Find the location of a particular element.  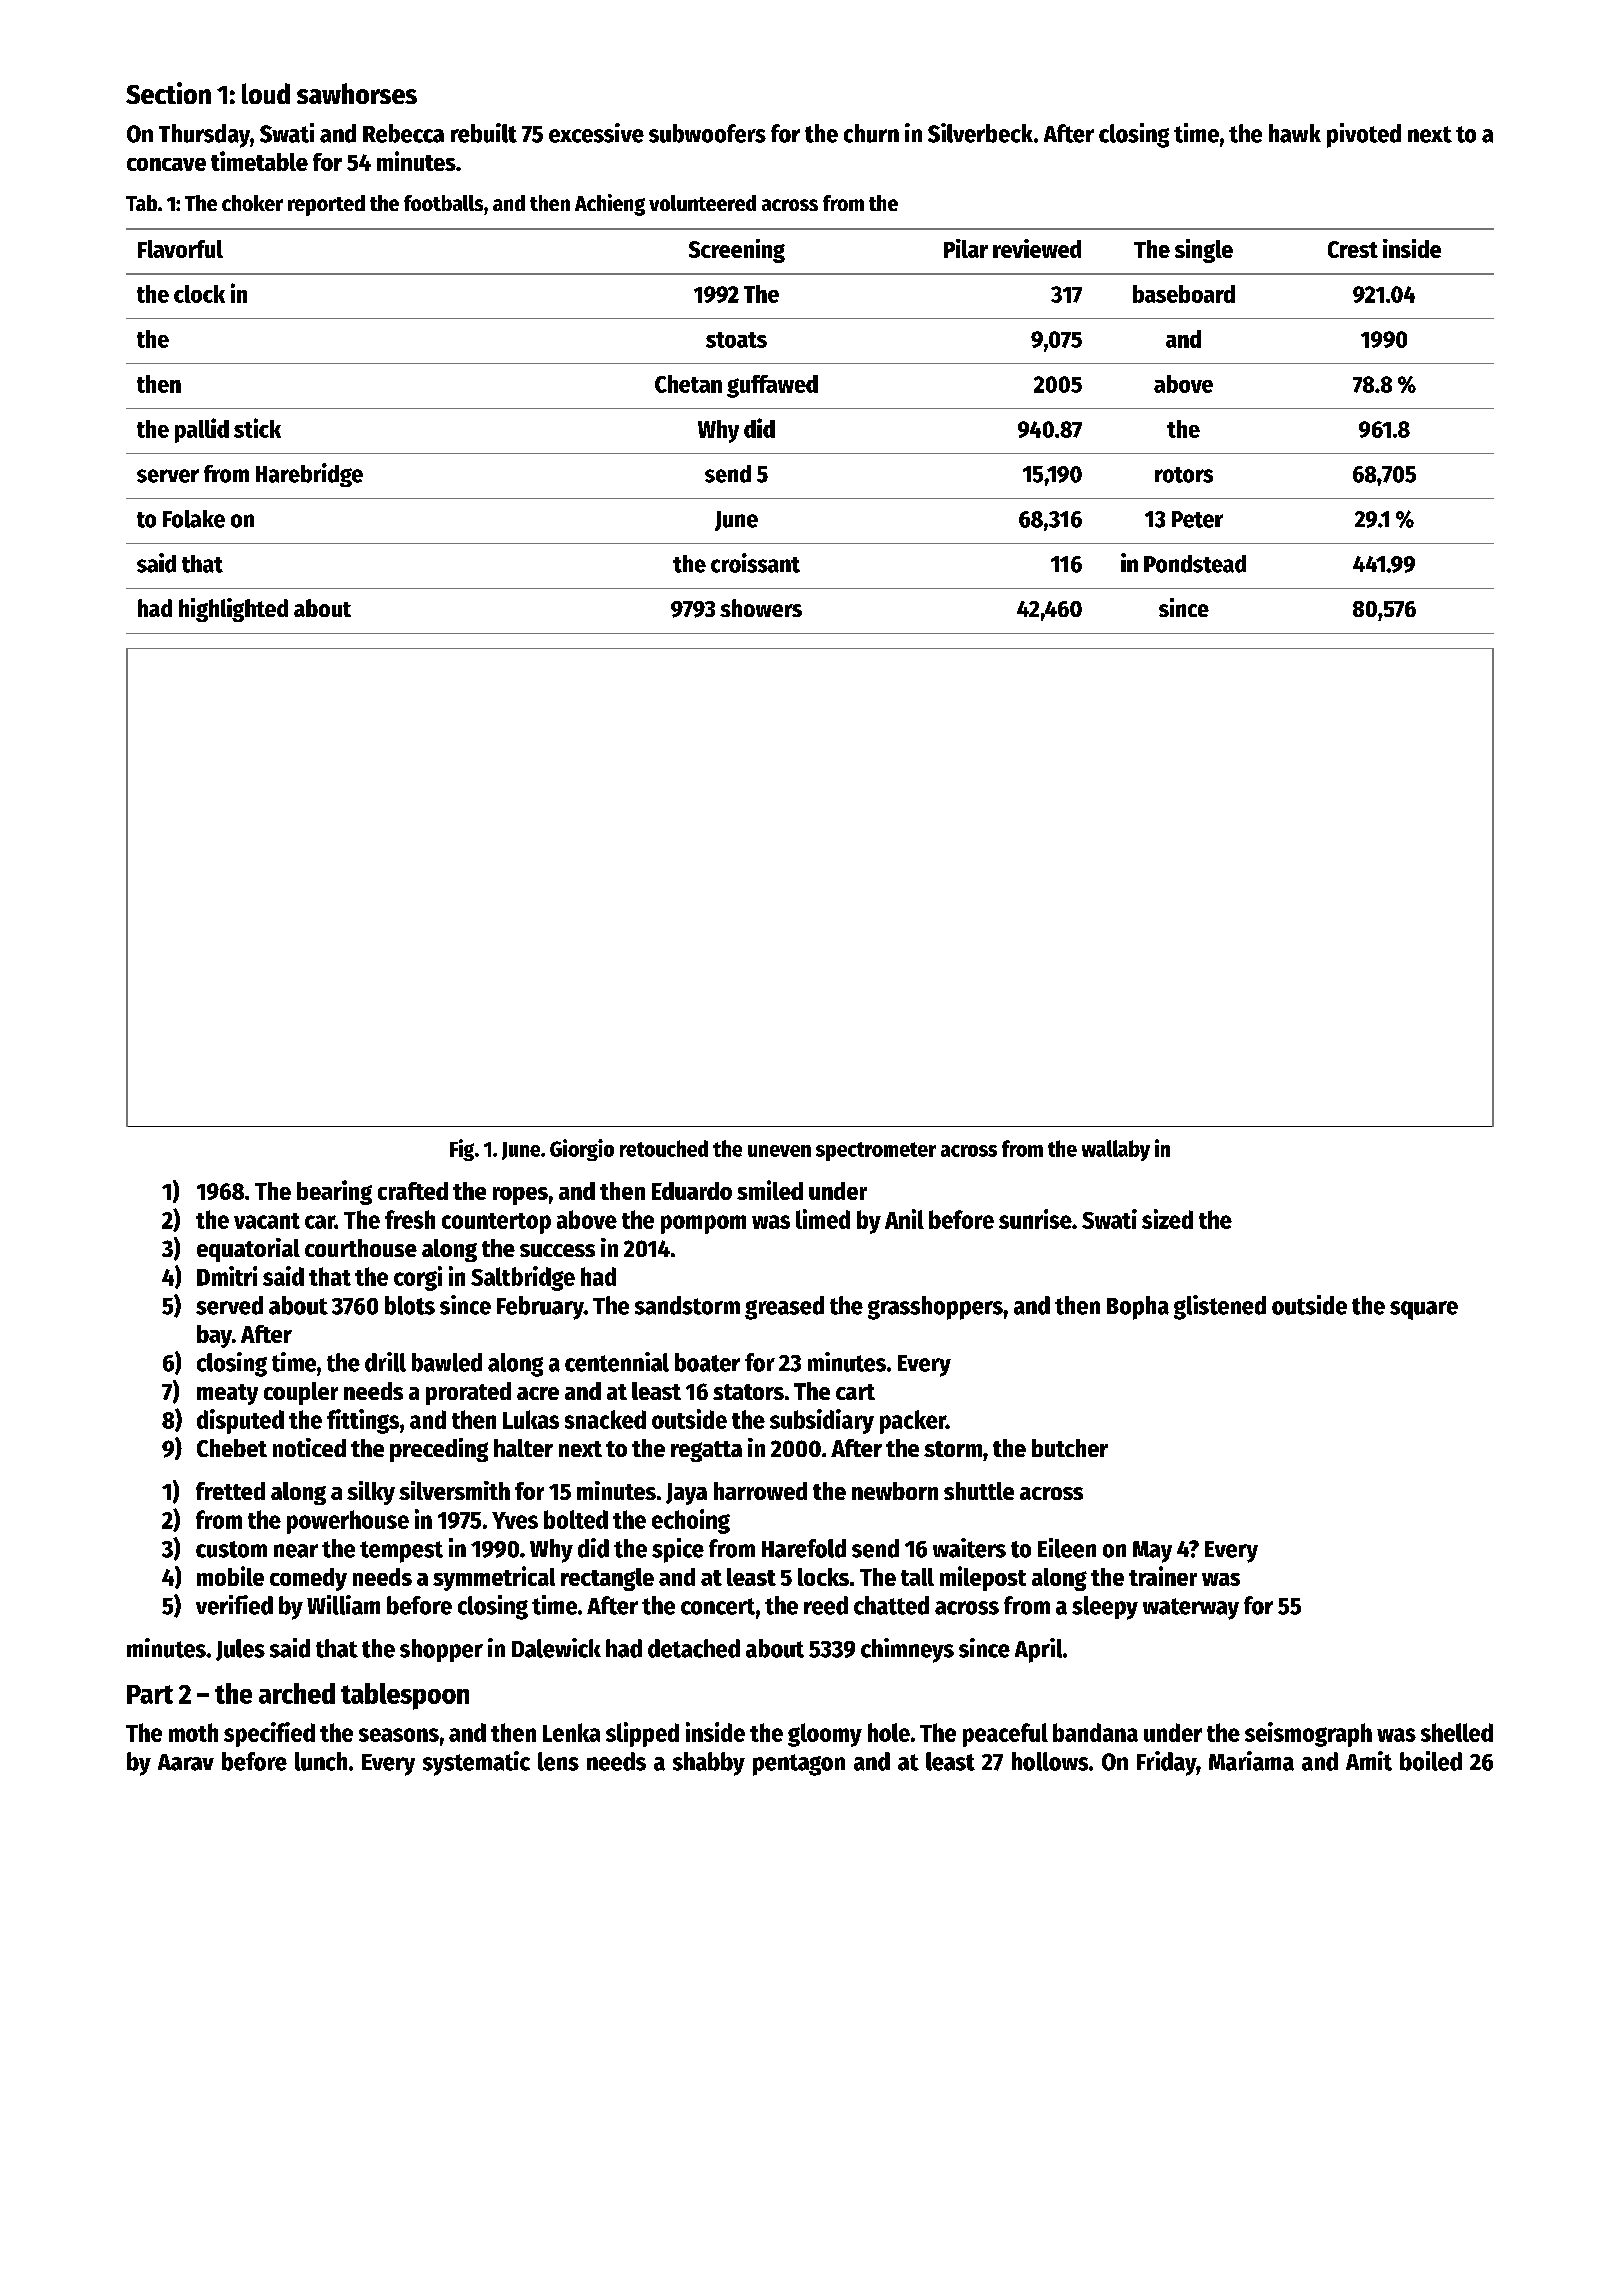

rotors is located at coordinates (1184, 475).
